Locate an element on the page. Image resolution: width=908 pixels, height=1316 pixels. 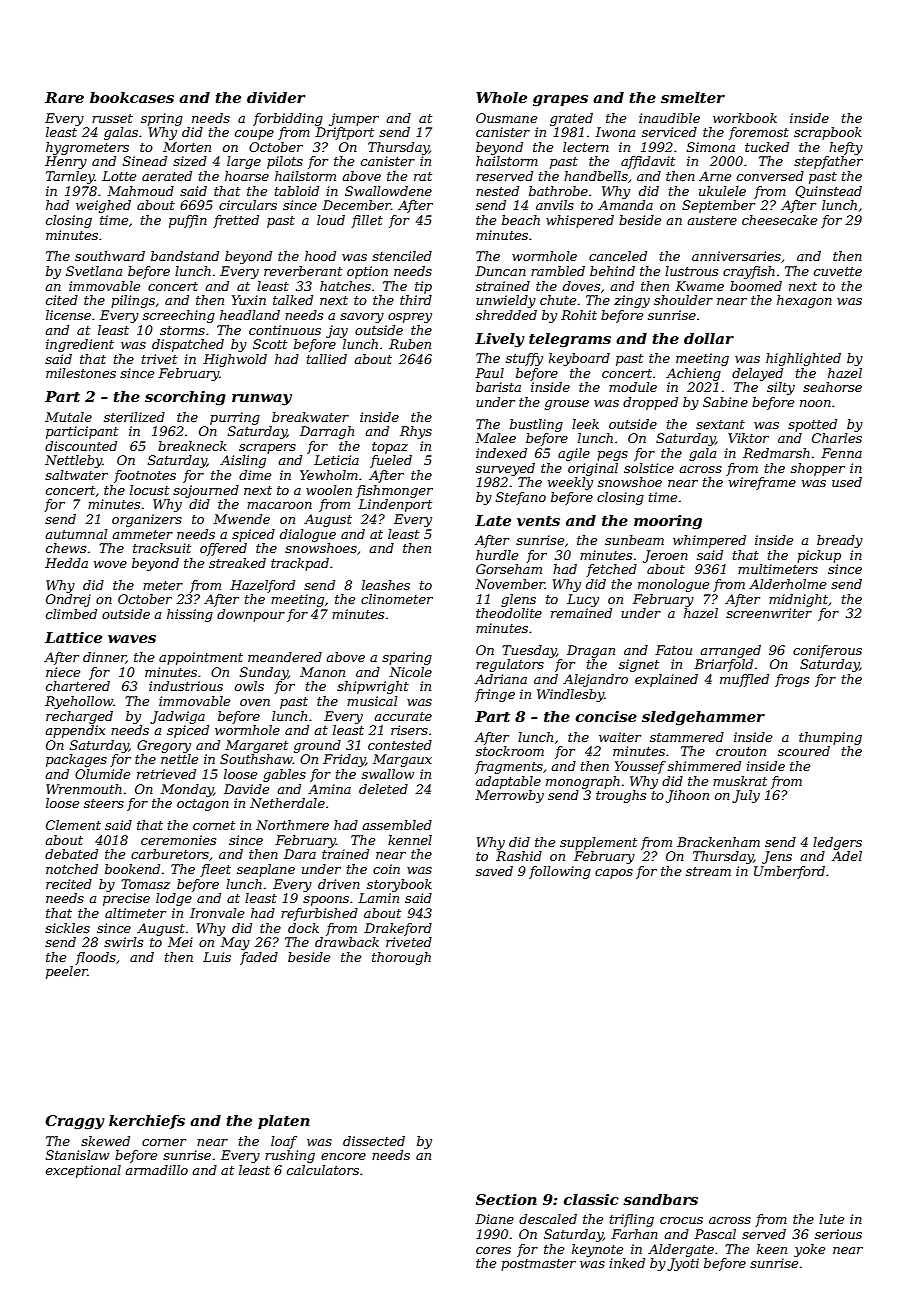
smelter is located at coordinates (693, 97).
